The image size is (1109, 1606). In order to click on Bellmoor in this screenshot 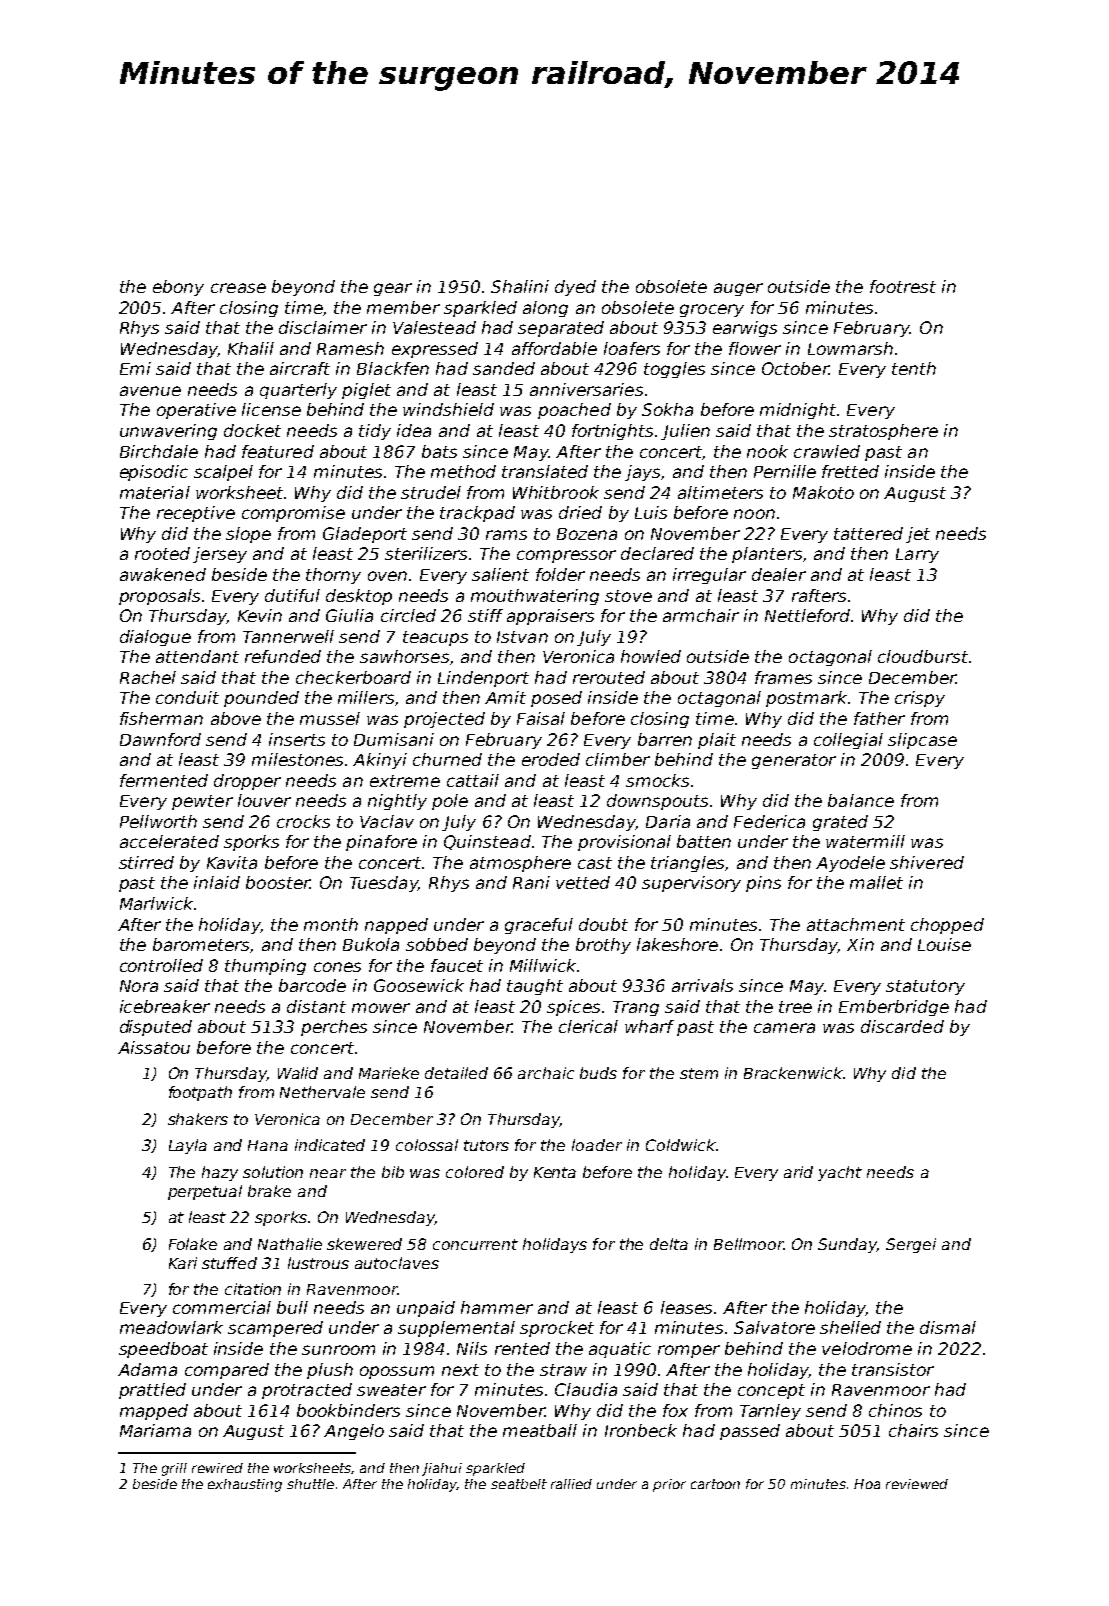, I will do `click(749, 1244)`.
